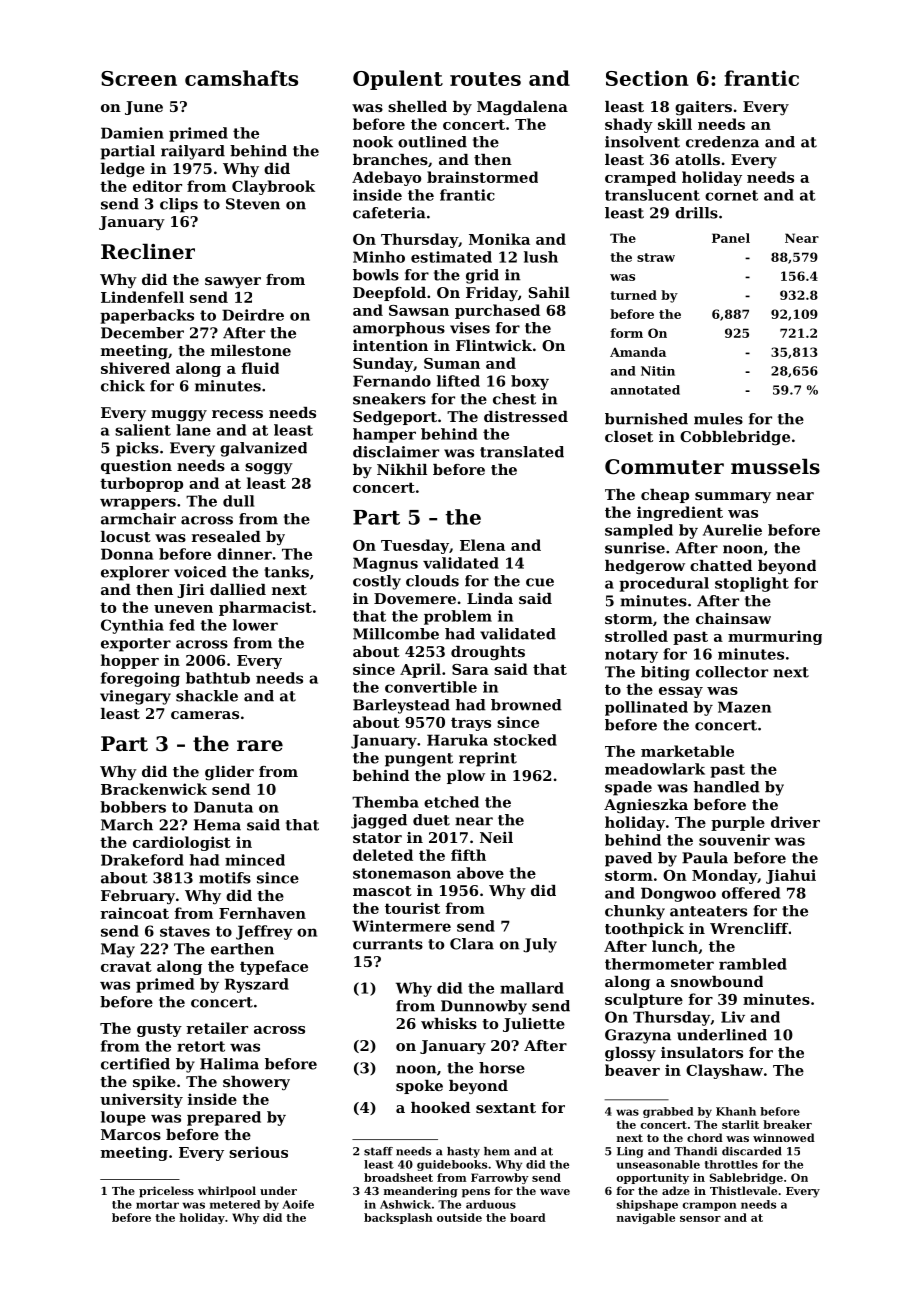 This screenshot has height=1308, width=924. What do you see at coordinates (494, 345) in the screenshot?
I see `Flintwick` at bounding box center [494, 345].
